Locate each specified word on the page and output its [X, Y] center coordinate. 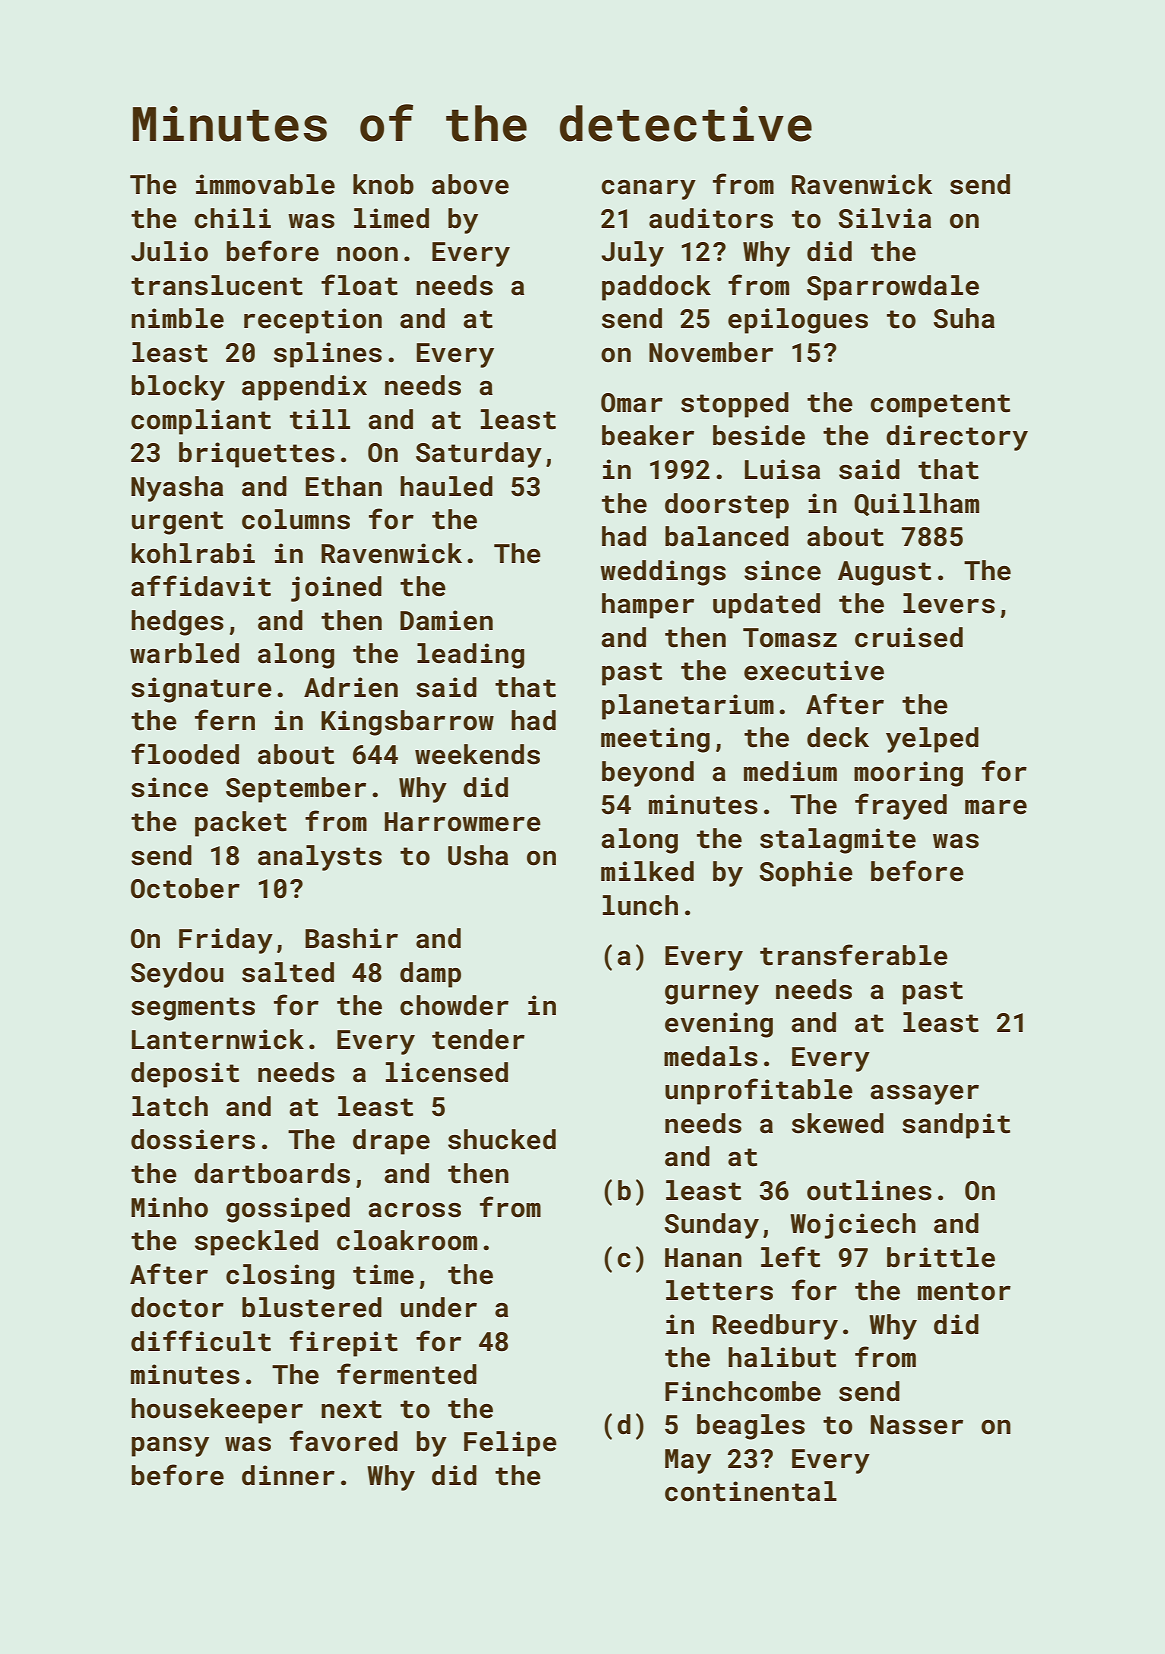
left [790, 1257]
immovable [265, 184]
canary [648, 190]
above [470, 184]
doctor [177, 1307]
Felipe [510, 1444]
